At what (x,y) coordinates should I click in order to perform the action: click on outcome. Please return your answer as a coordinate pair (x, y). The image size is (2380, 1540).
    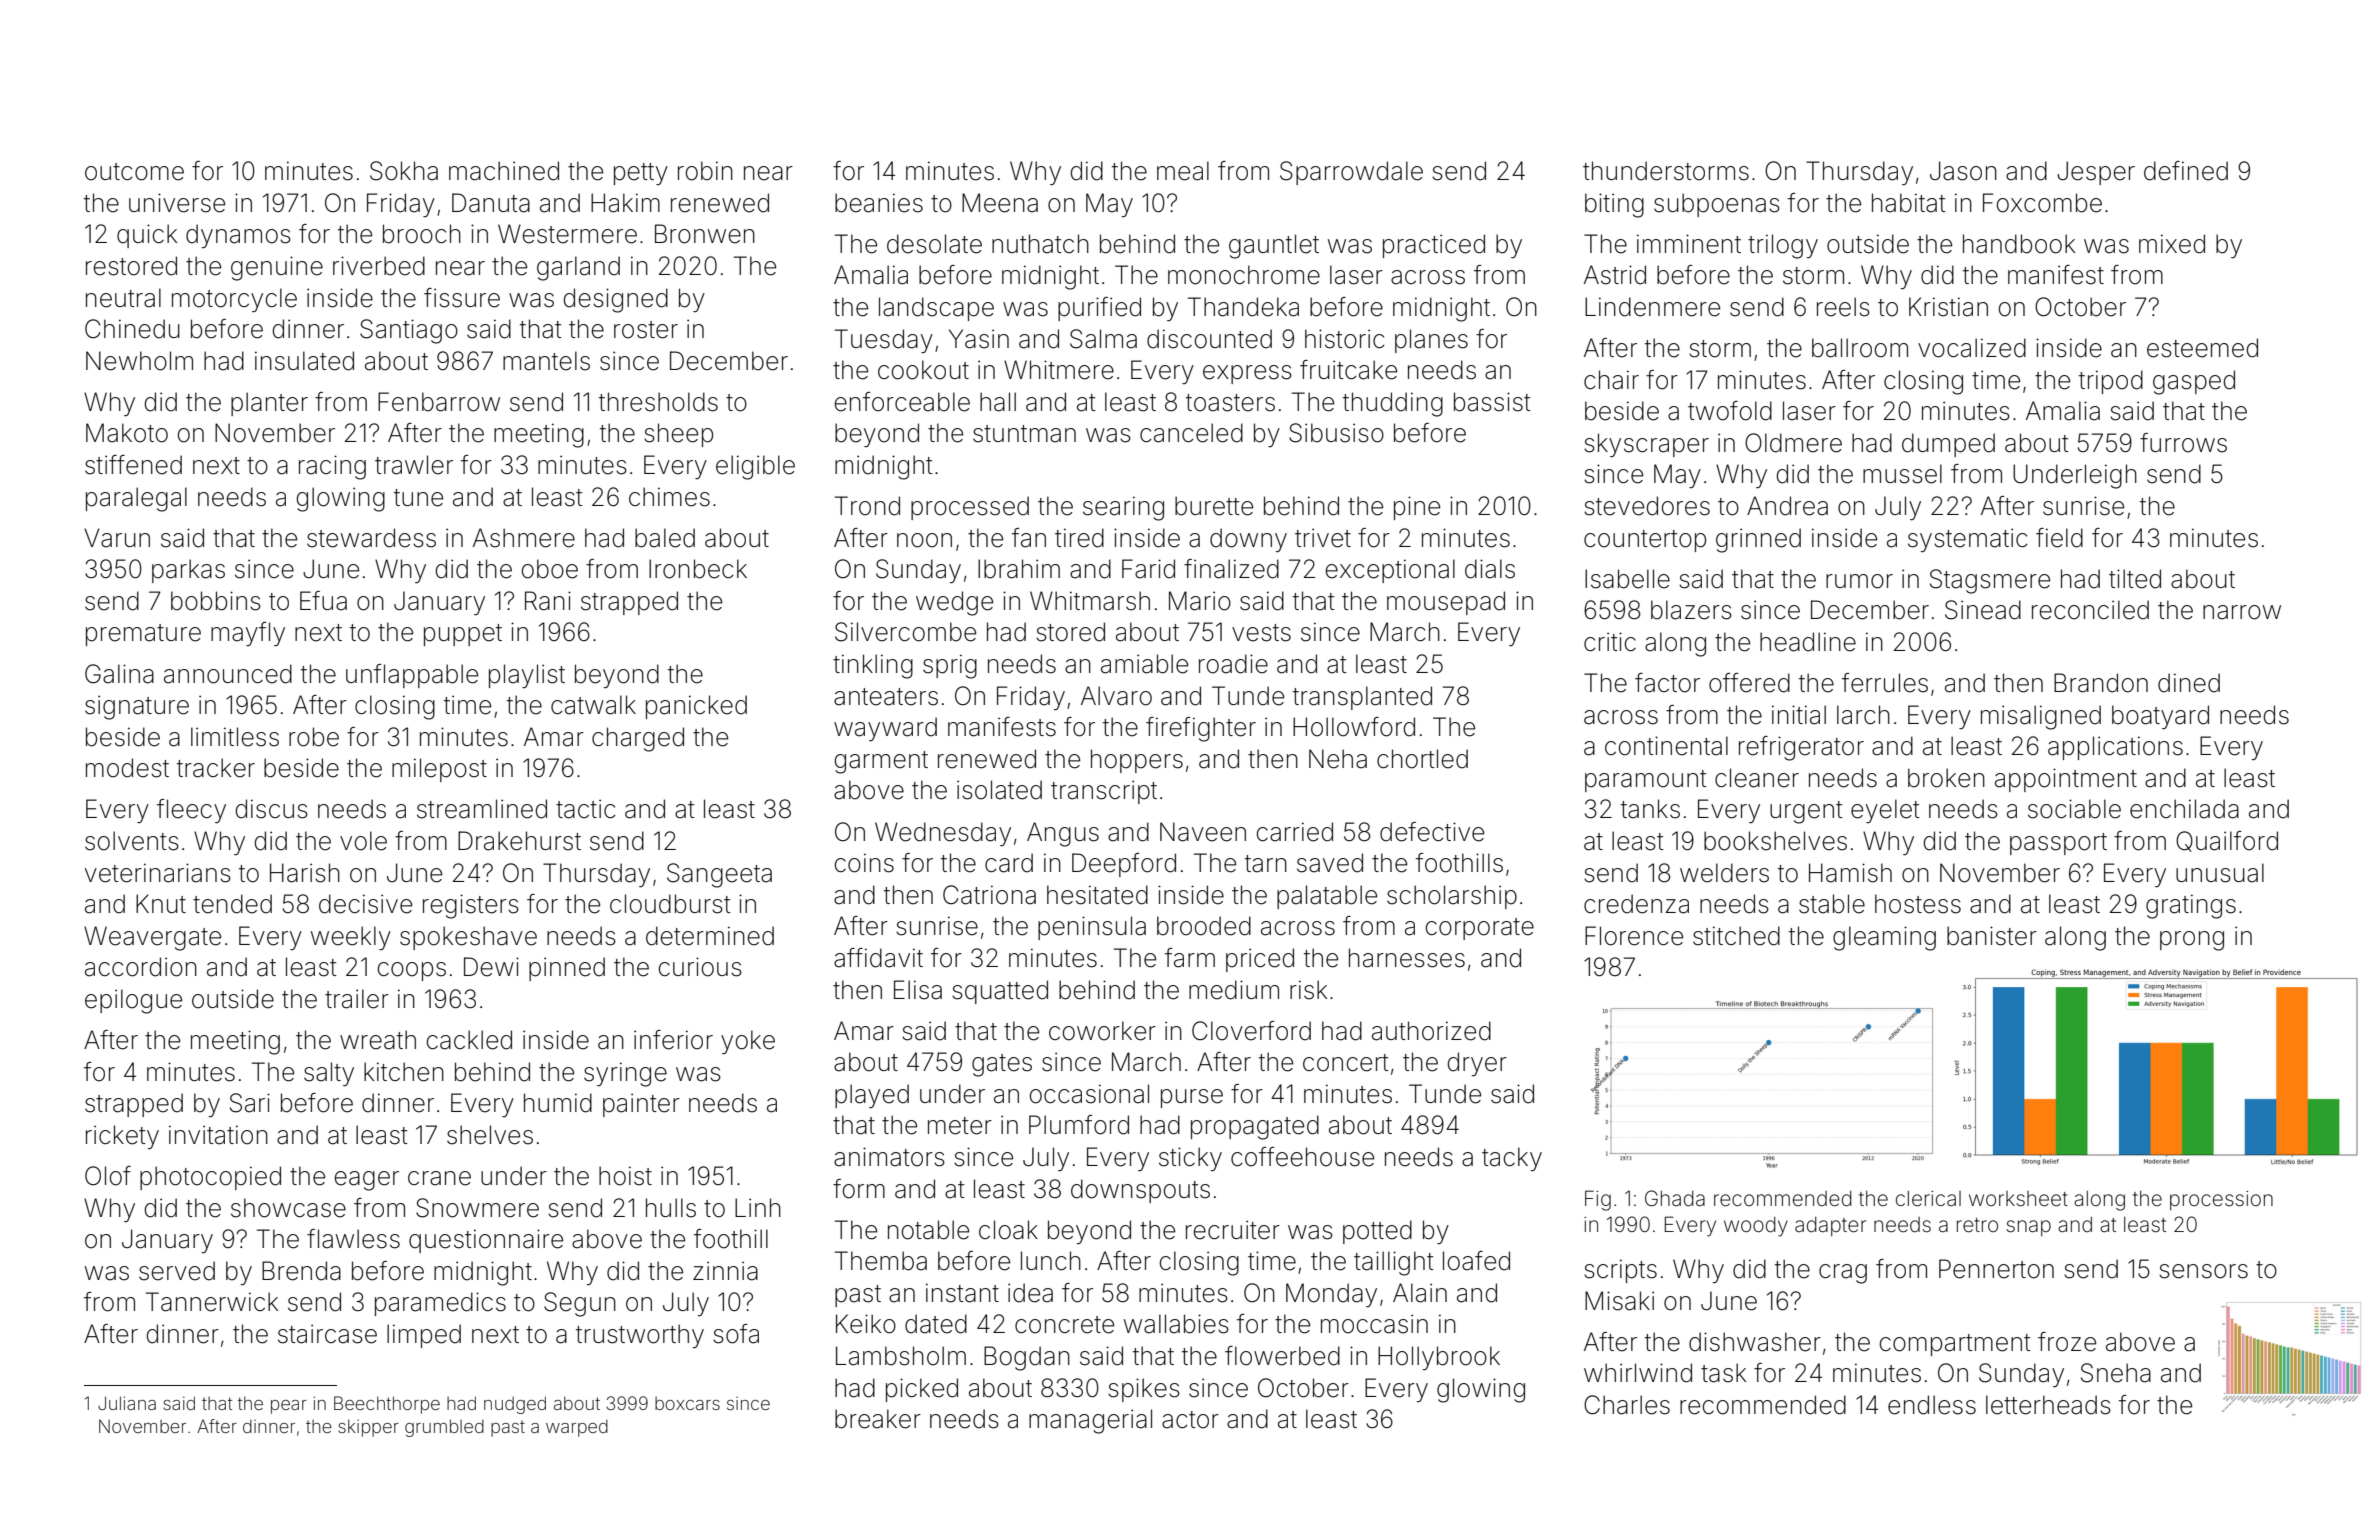
    Looking at the image, I should click on (134, 172).
